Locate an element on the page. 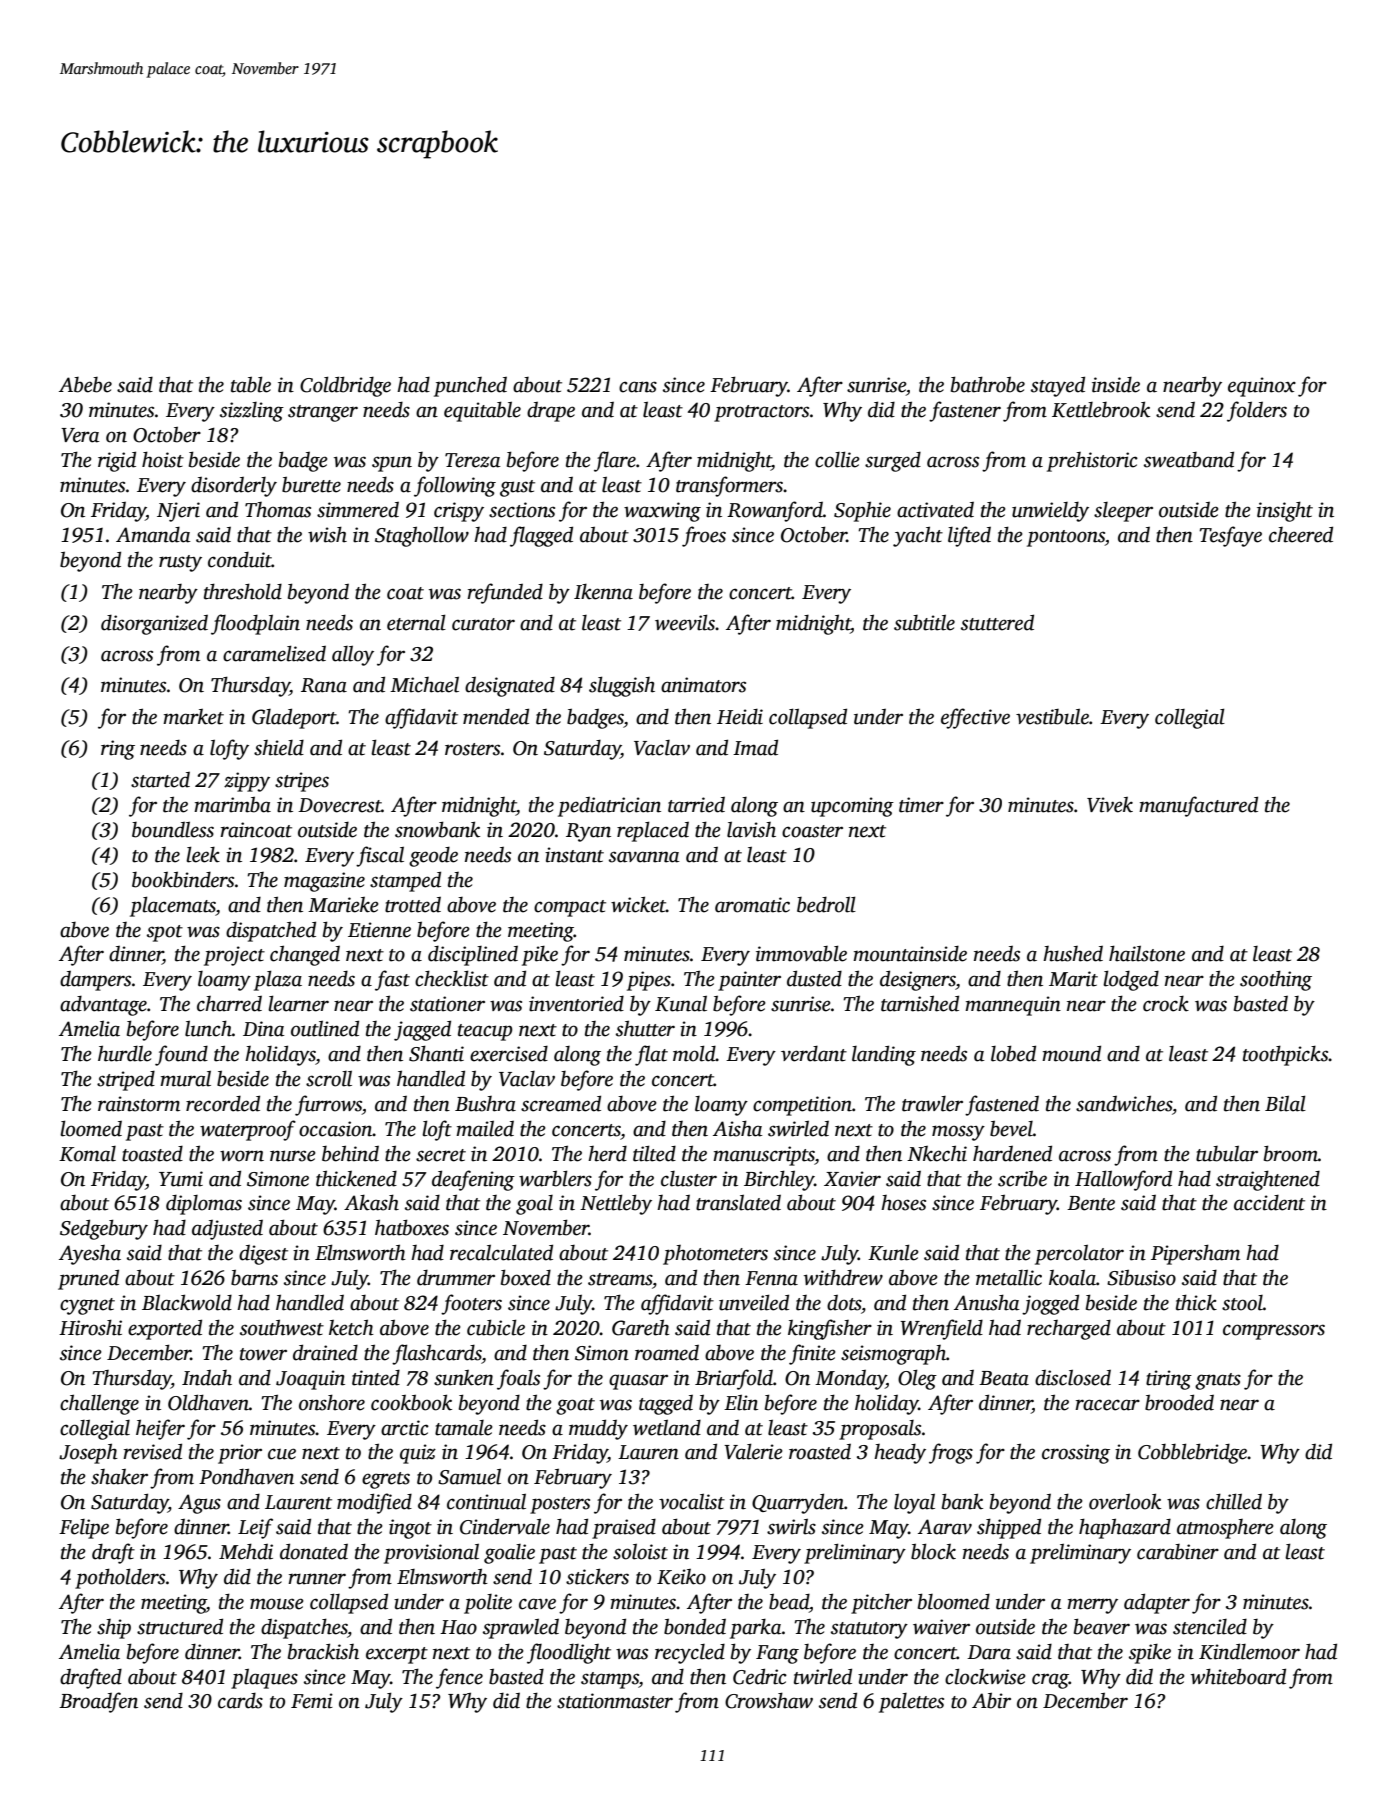  disorganized is located at coordinates (154, 624).
